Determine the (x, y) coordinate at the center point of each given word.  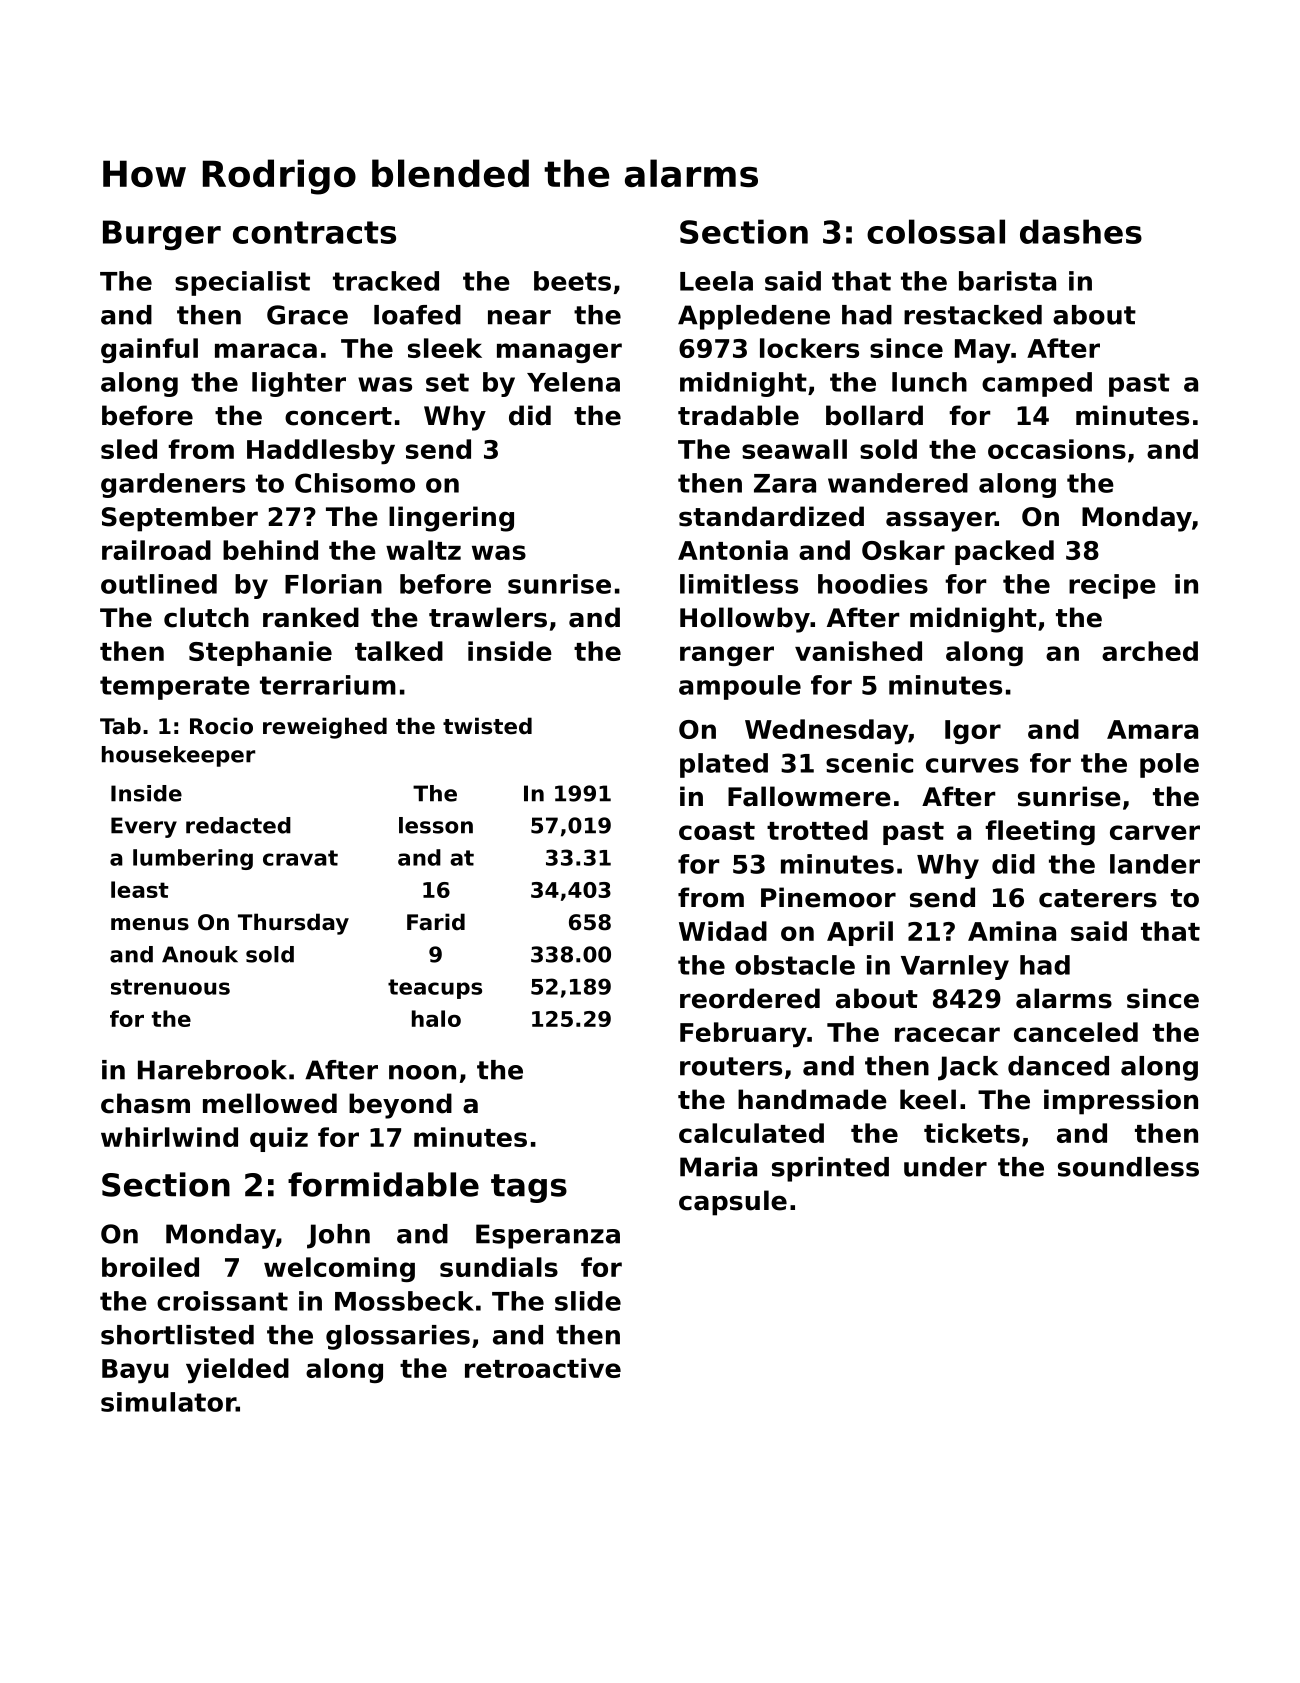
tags (529, 1188)
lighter (299, 384)
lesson (436, 825)
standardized (771, 516)
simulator (168, 1402)
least (139, 889)
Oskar (903, 550)
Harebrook (212, 1070)
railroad (156, 550)
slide (588, 1301)
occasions (1057, 449)
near (519, 317)
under (945, 1167)
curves (972, 765)
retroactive (543, 1368)
